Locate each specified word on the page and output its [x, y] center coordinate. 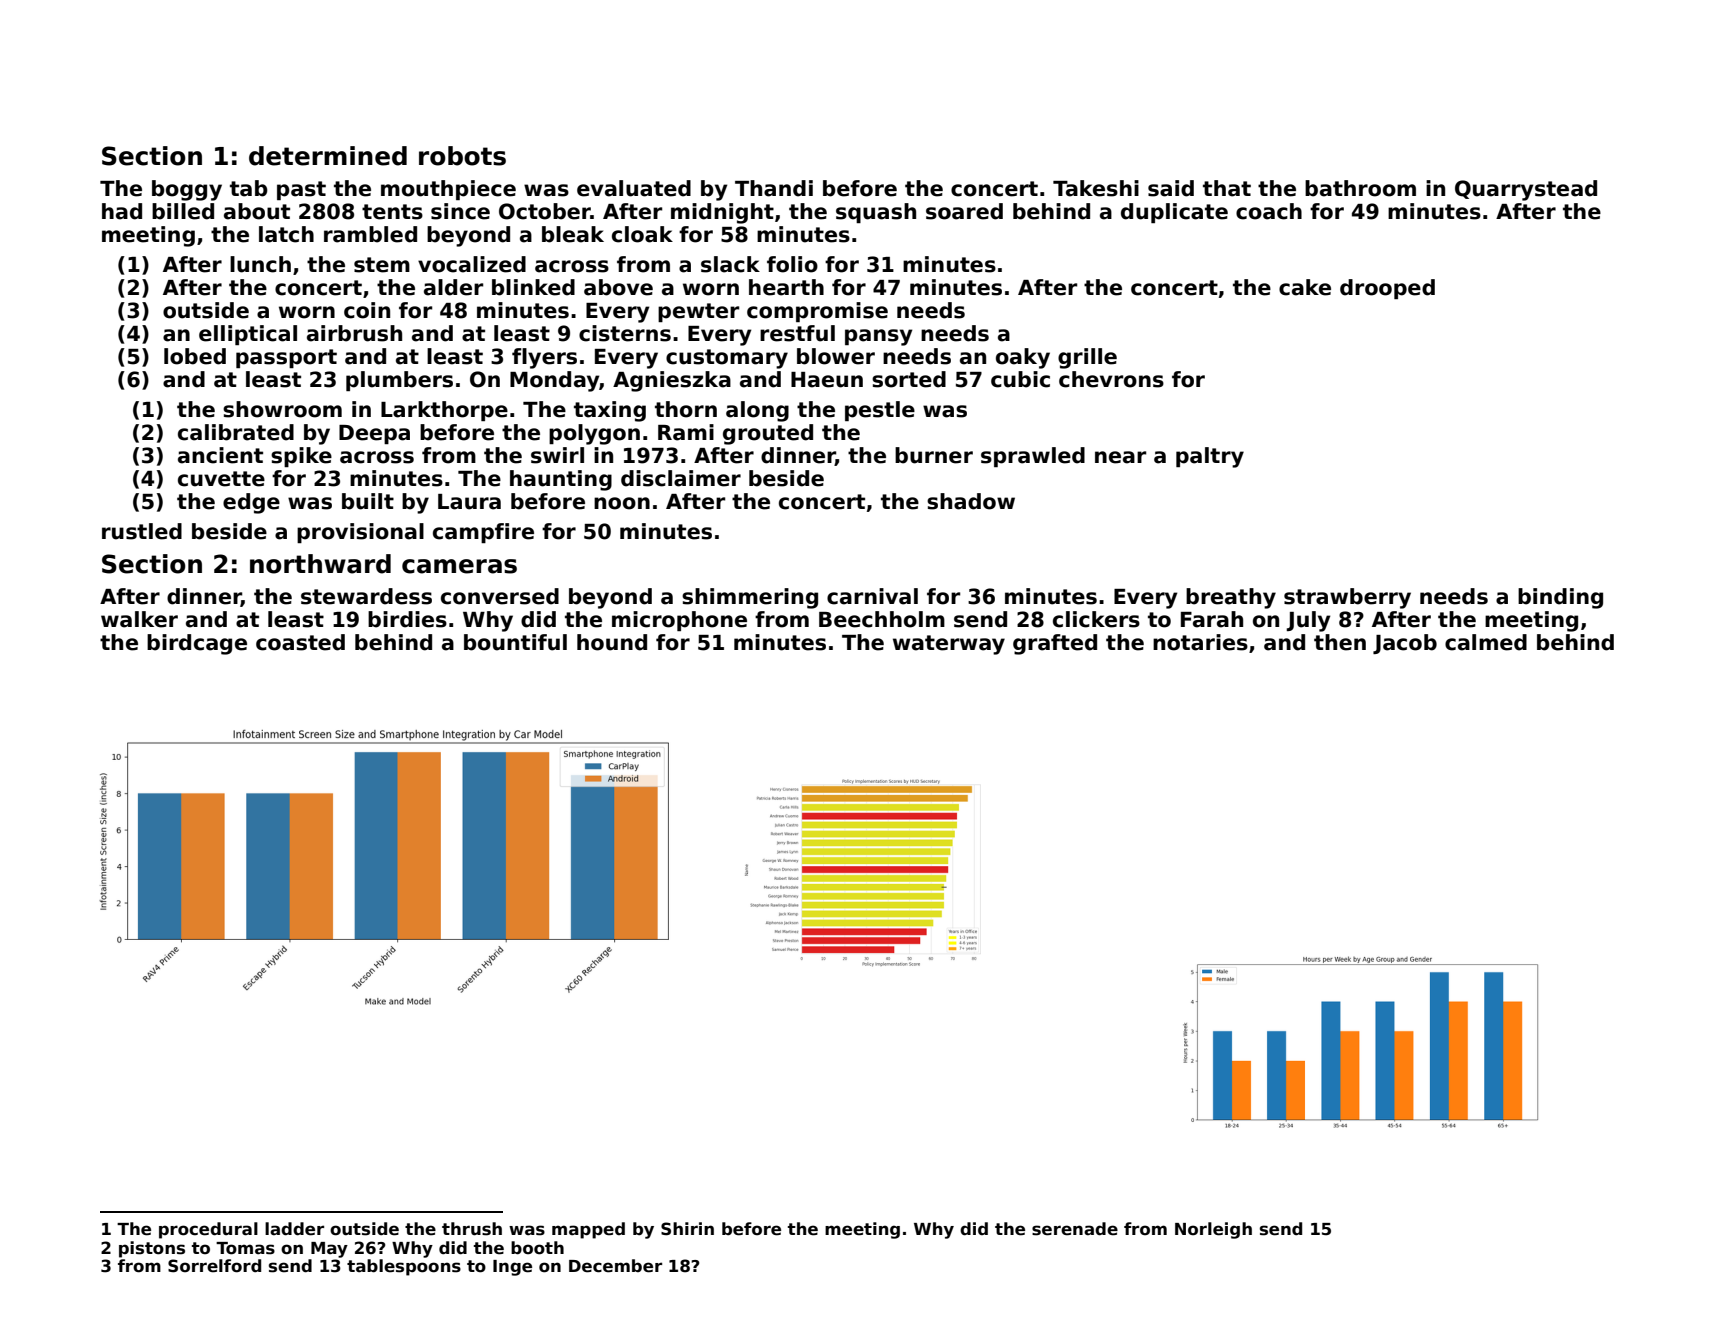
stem [382, 265]
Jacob [1405, 644]
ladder [294, 1229]
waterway [949, 645]
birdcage [197, 644]
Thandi [774, 188]
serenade [1075, 1229]
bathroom [1360, 188]
